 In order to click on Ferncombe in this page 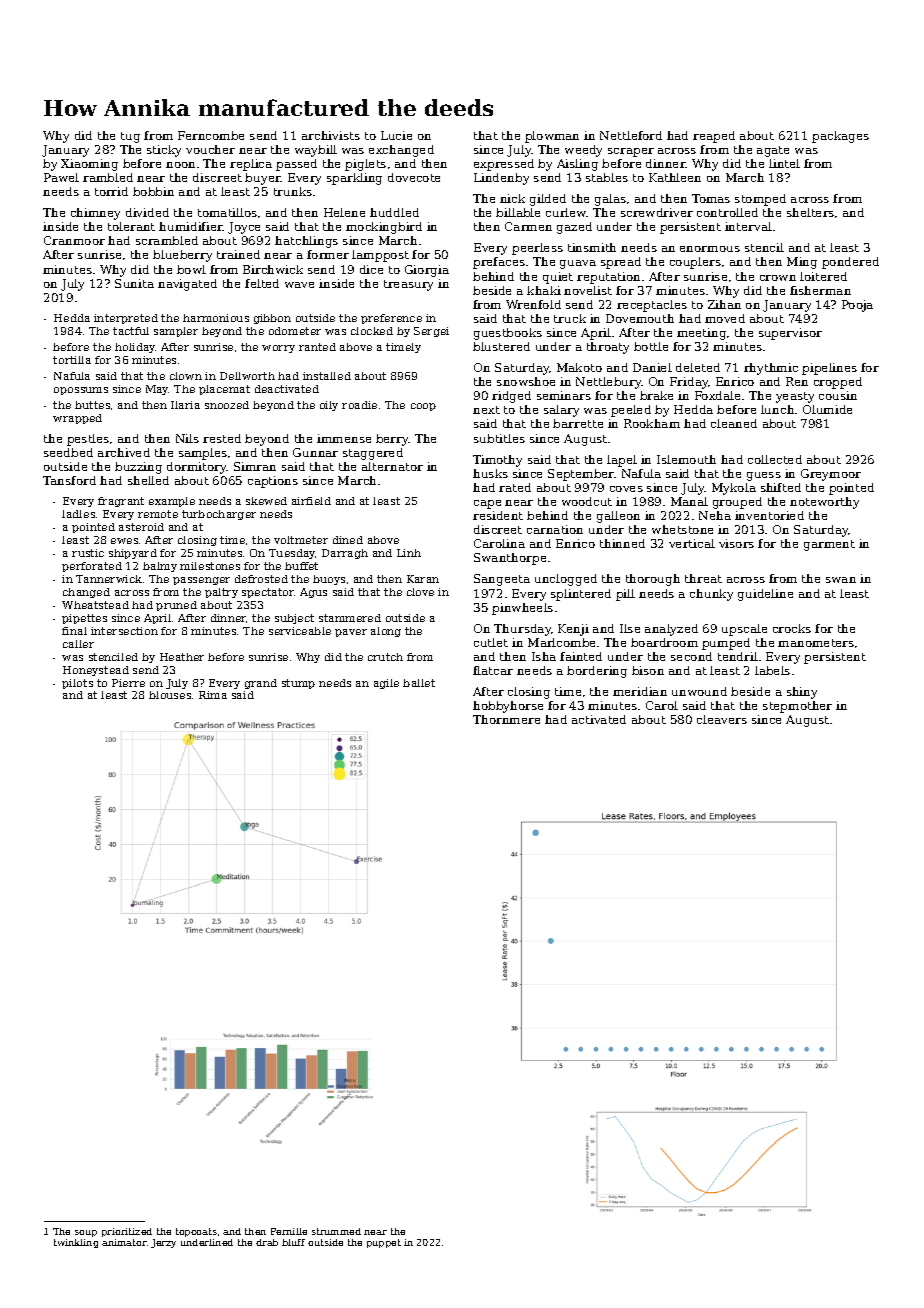, I will do `click(211, 135)`.
